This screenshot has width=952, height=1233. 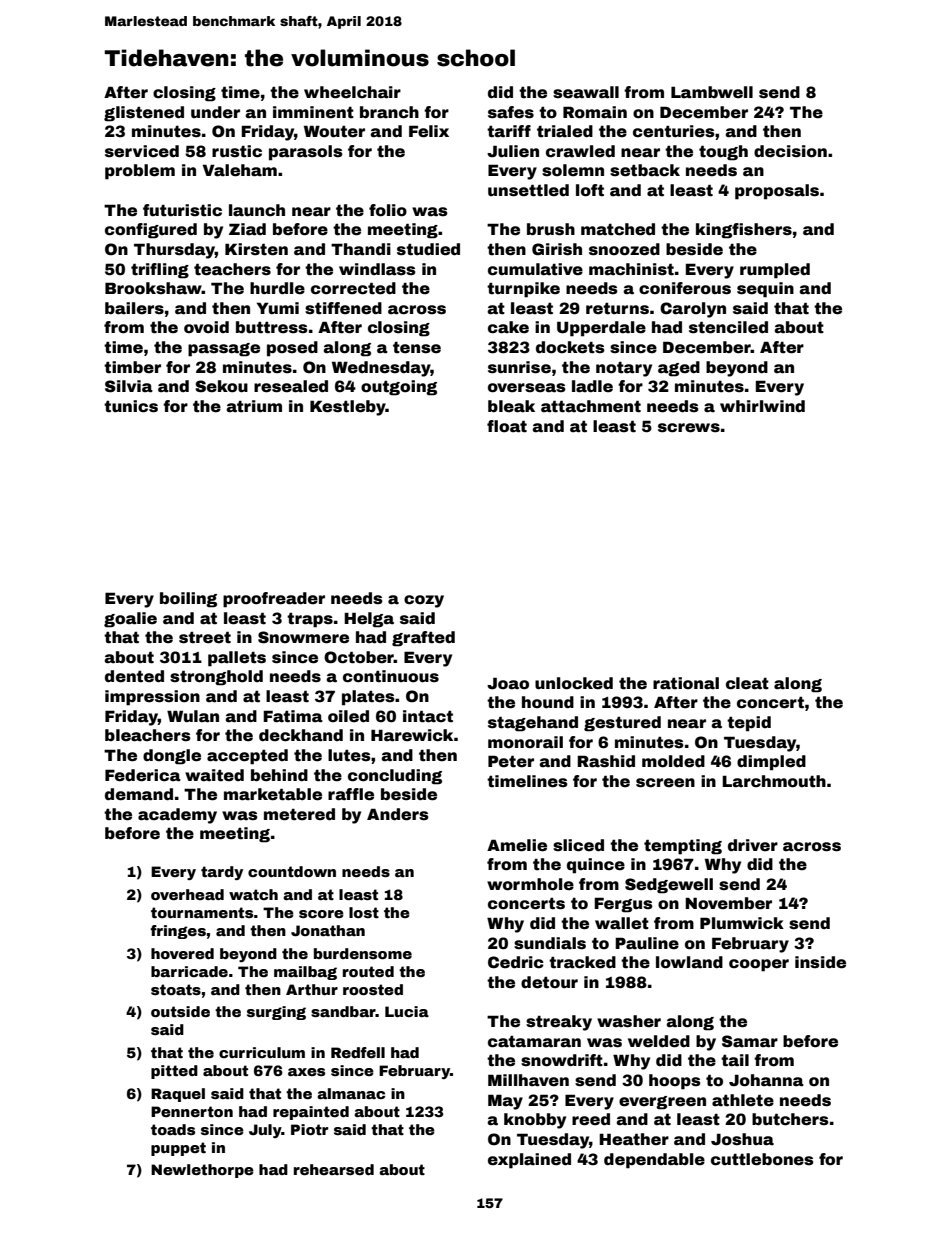 What do you see at coordinates (712, 92) in the screenshot?
I see `Lambwell` at bounding box center [712, 92].
